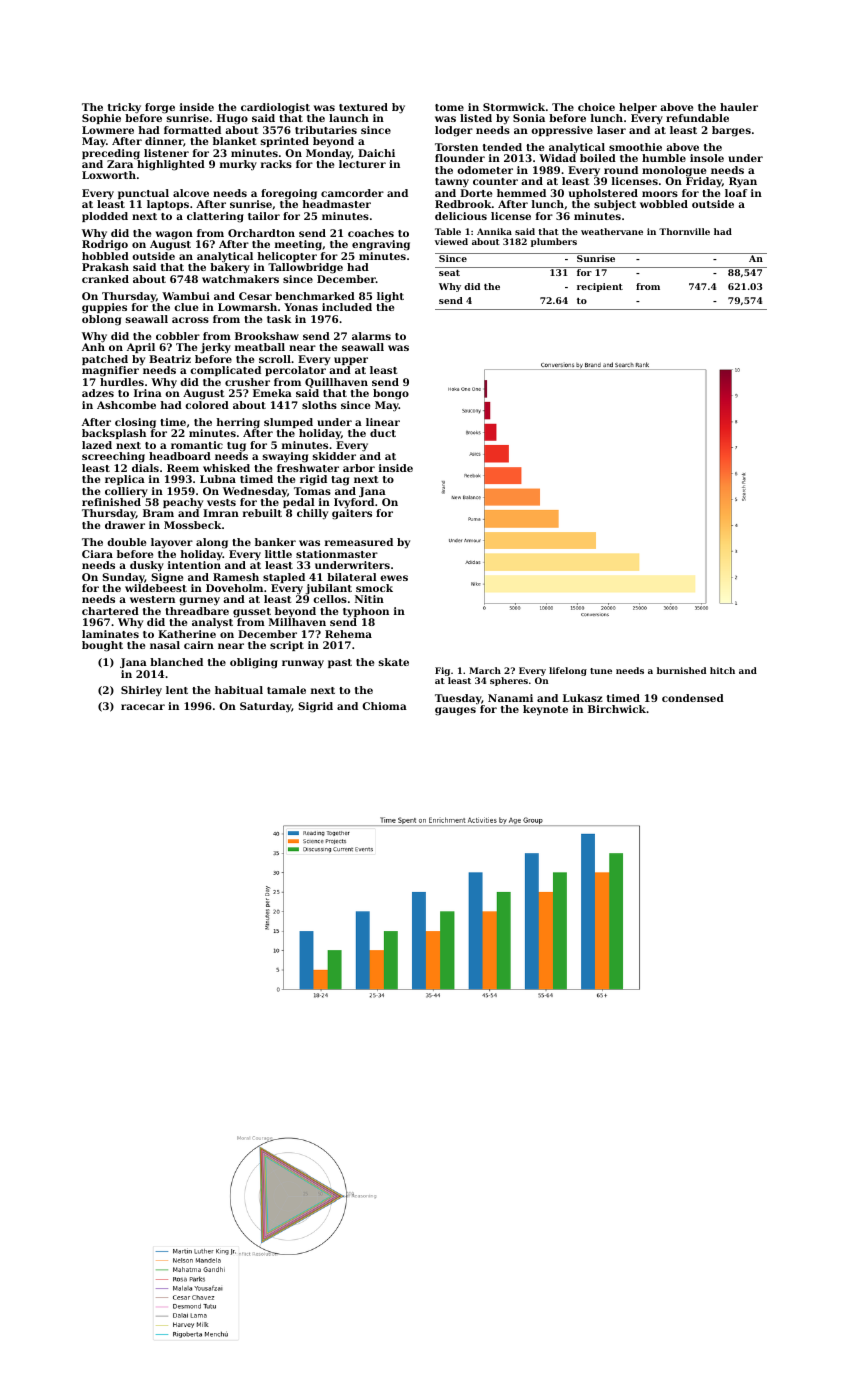  Describe the element at coordinates (596, 107) in the screenshot. I see `choice` at that location.
